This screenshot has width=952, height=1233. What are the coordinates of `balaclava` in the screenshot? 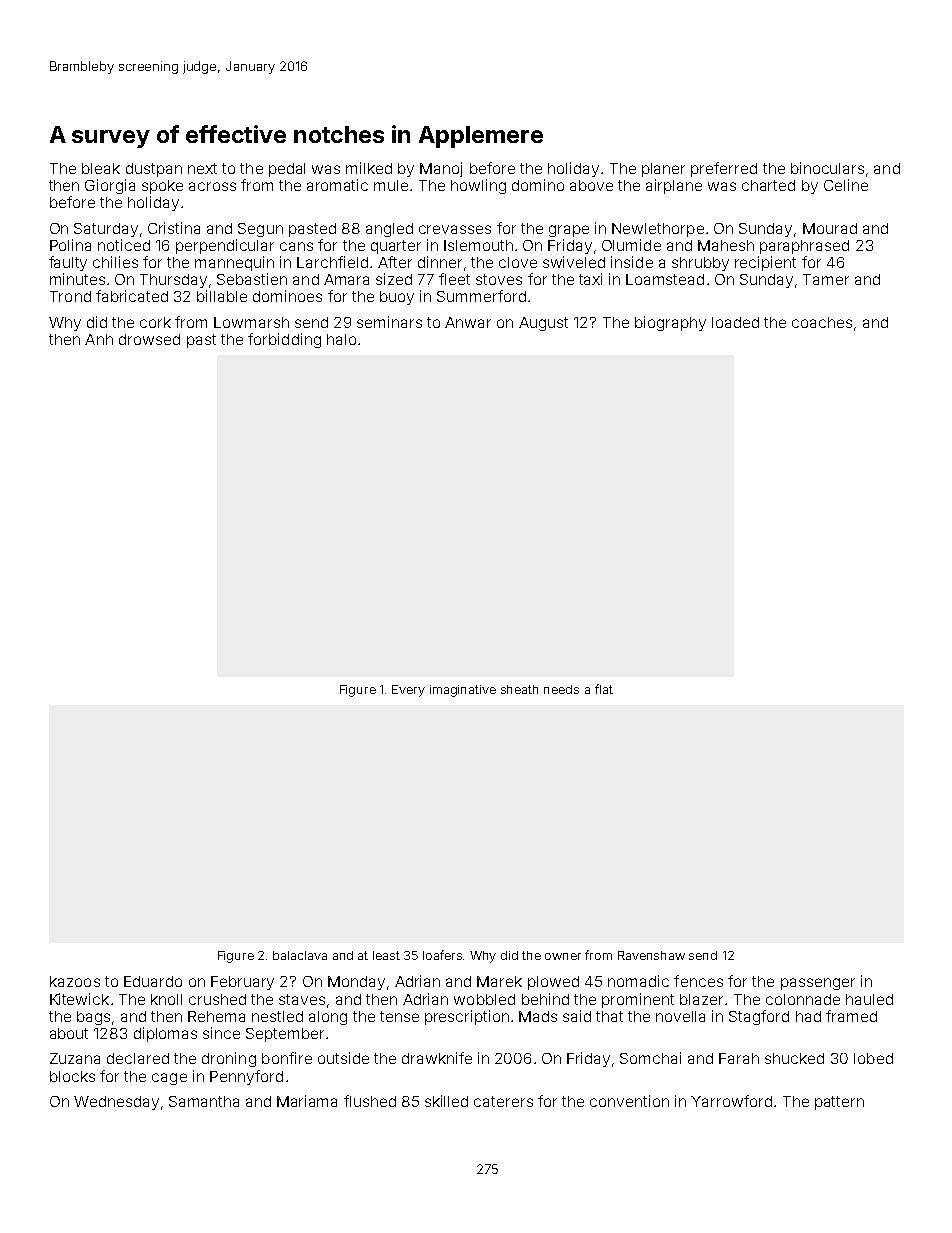 It's located at (300, 955).
